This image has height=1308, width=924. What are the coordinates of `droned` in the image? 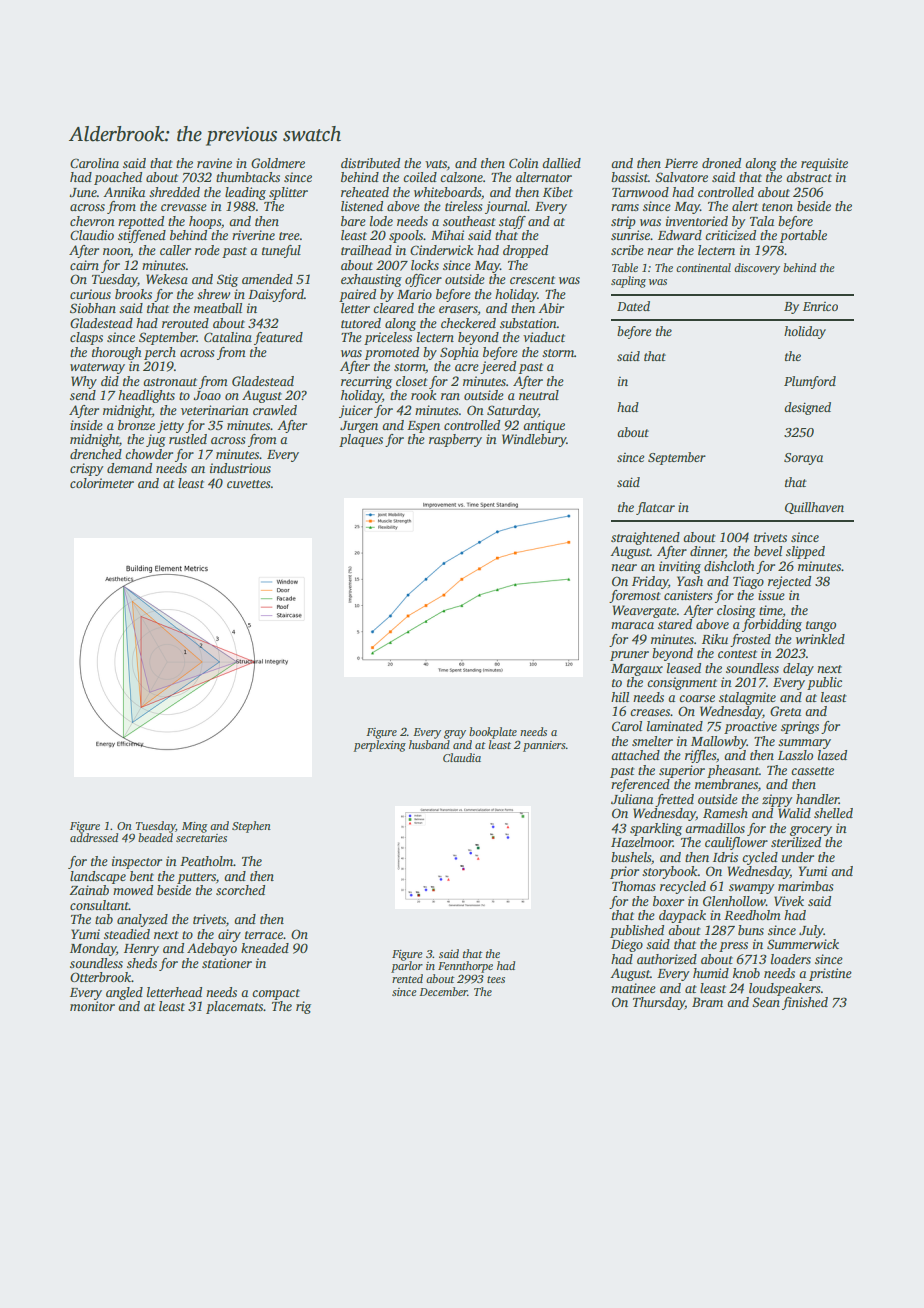 It's located at (721, 163).
